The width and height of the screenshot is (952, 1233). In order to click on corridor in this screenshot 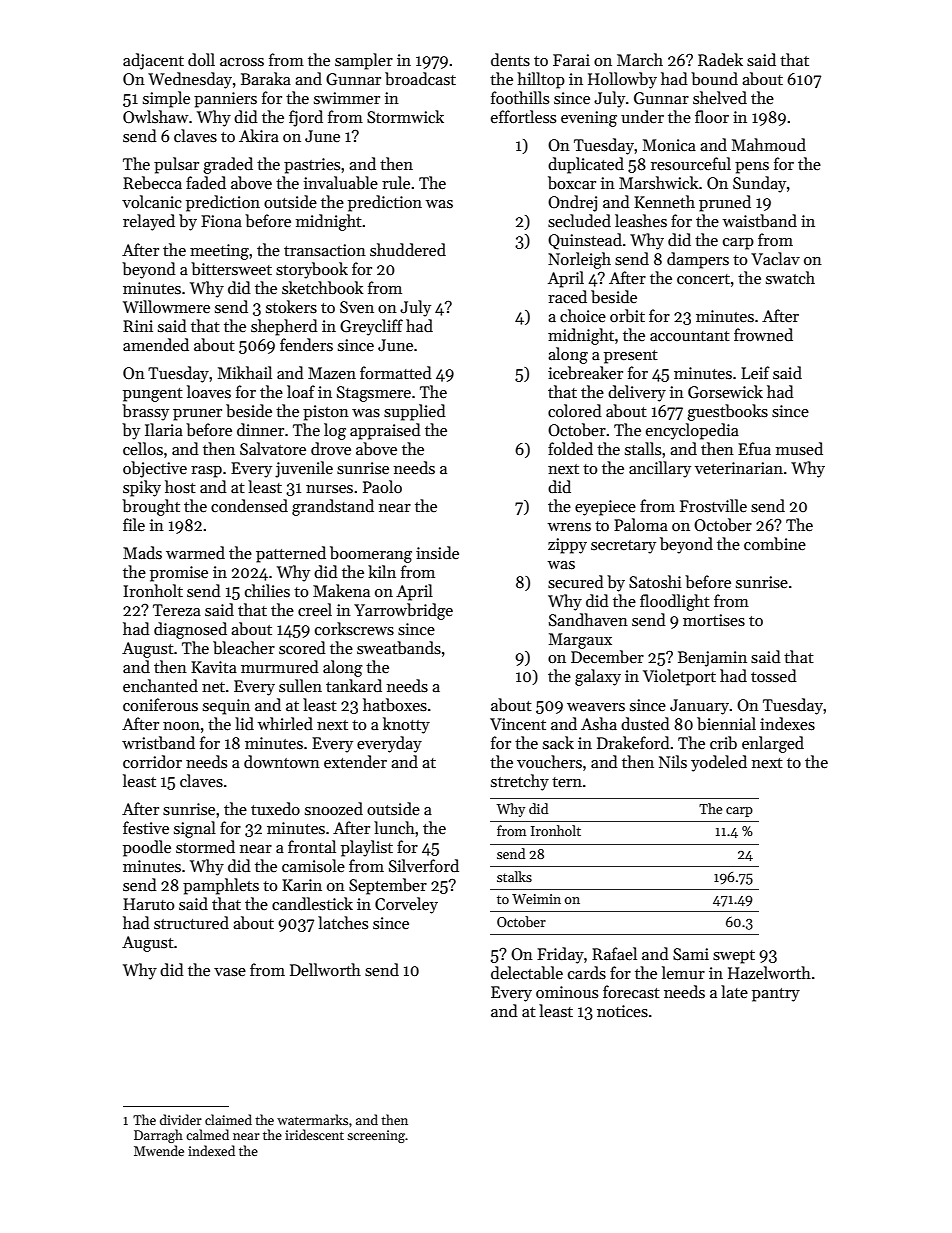, I will do `click(152, 761)`.
